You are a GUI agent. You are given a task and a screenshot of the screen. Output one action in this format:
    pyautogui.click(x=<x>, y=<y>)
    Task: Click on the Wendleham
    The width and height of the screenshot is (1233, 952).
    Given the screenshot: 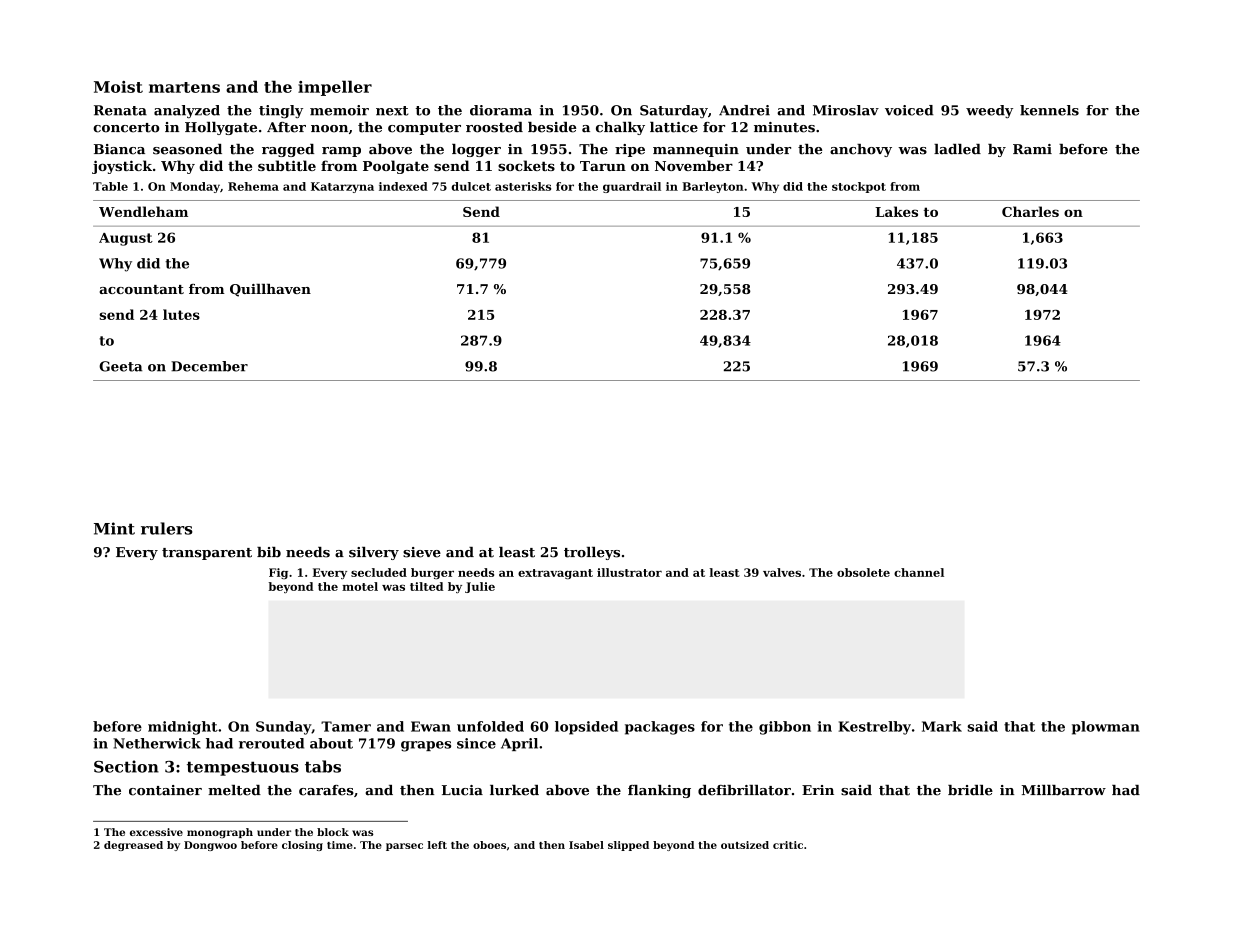 What is the action you would take?
    pyautogui.click(x=143, y=211)
